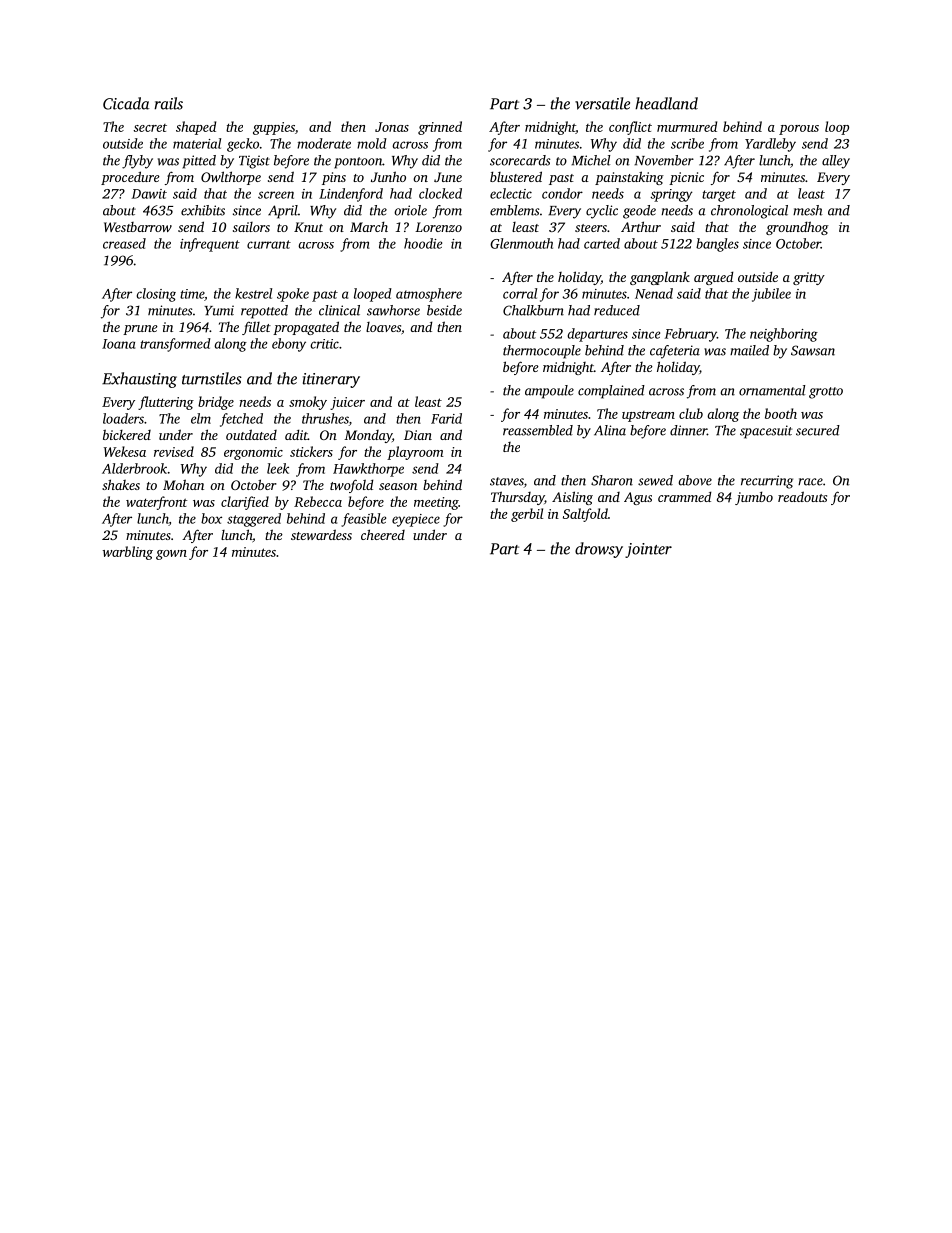 The image size is (952, 1233). I want to click on headland, so click(666, 103).
